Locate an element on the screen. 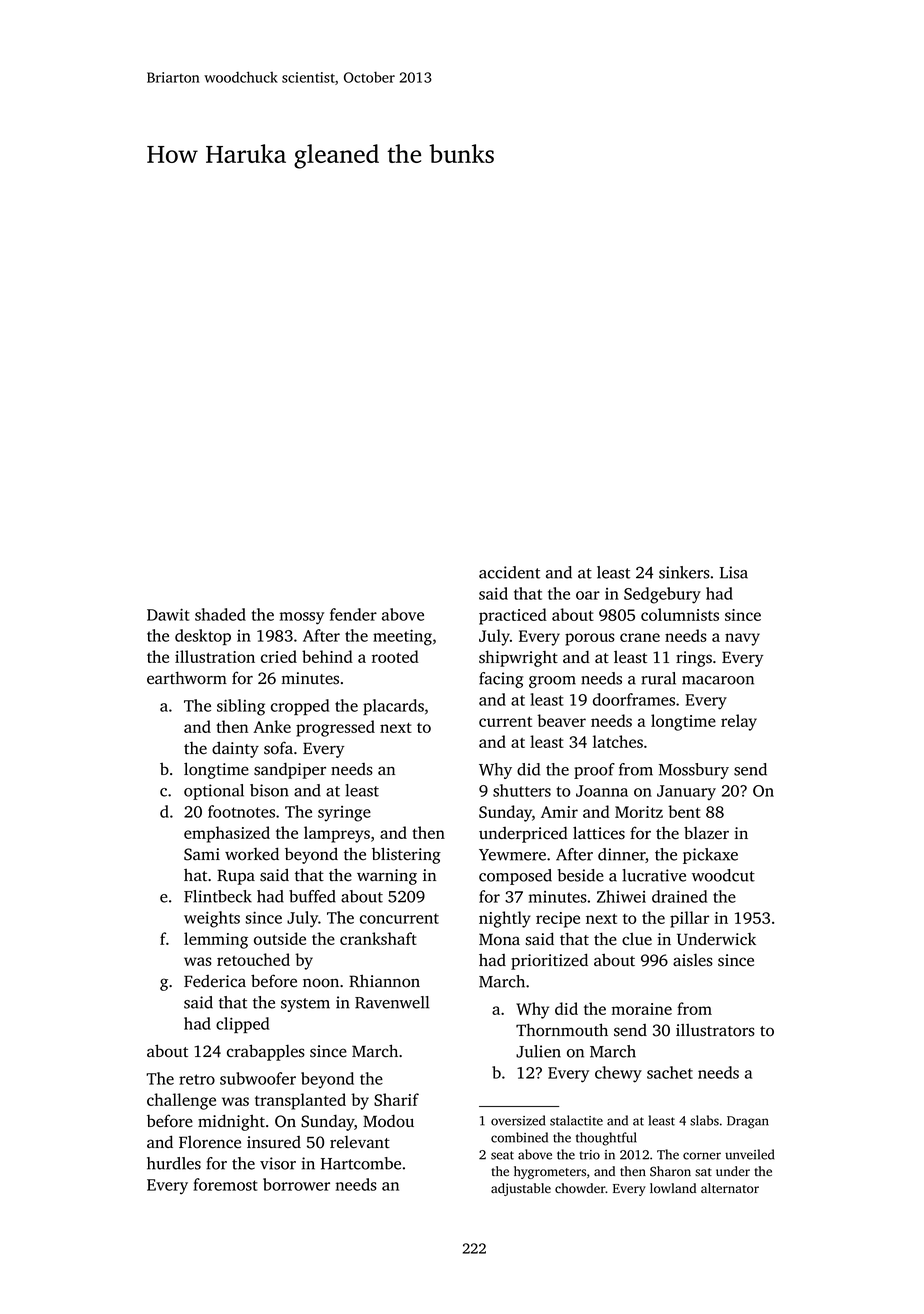  blistering is located at coordinates (406, 855).
